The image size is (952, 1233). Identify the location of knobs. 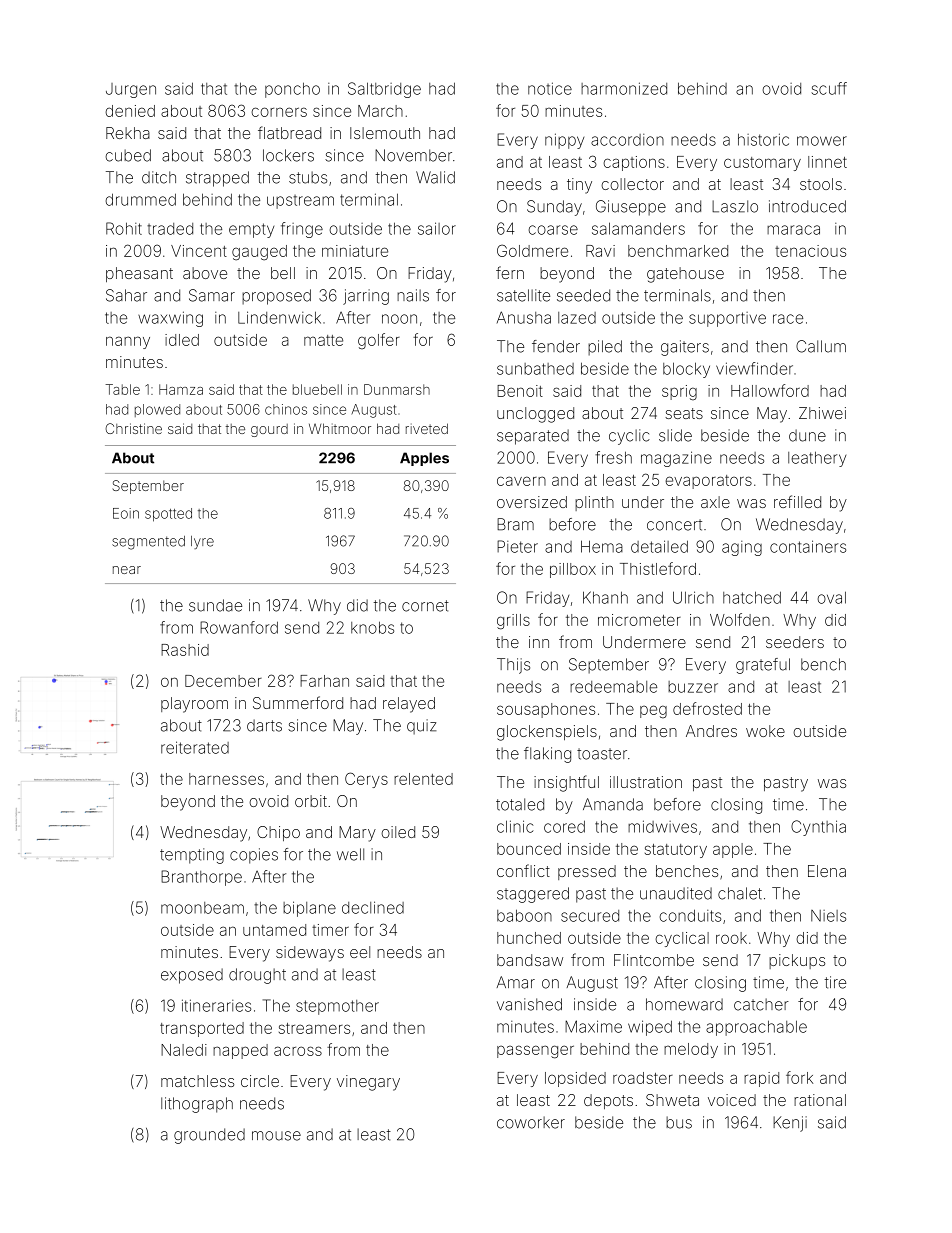
(372, 627).
